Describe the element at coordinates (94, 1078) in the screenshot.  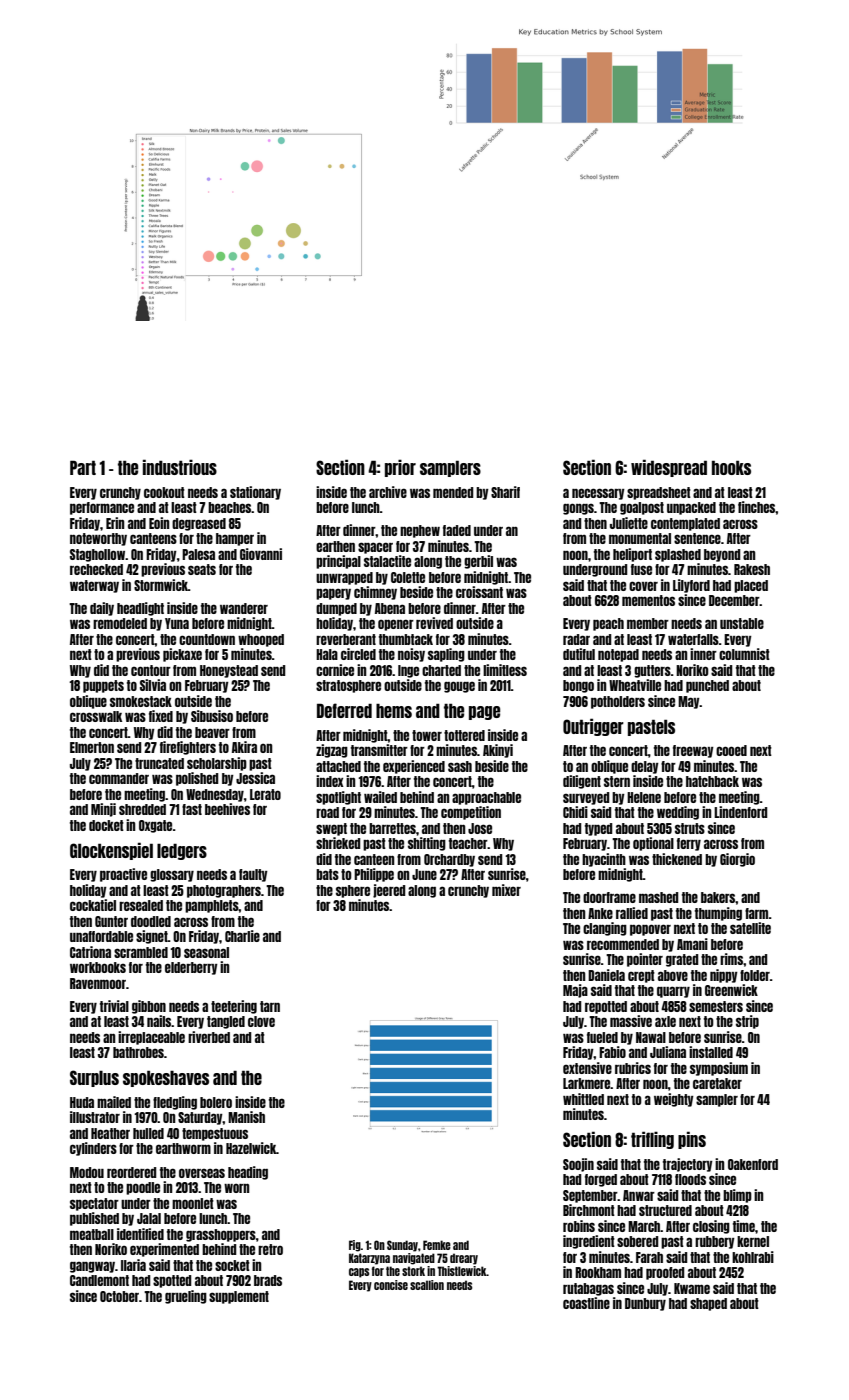
I see `Surplus` at that location.
